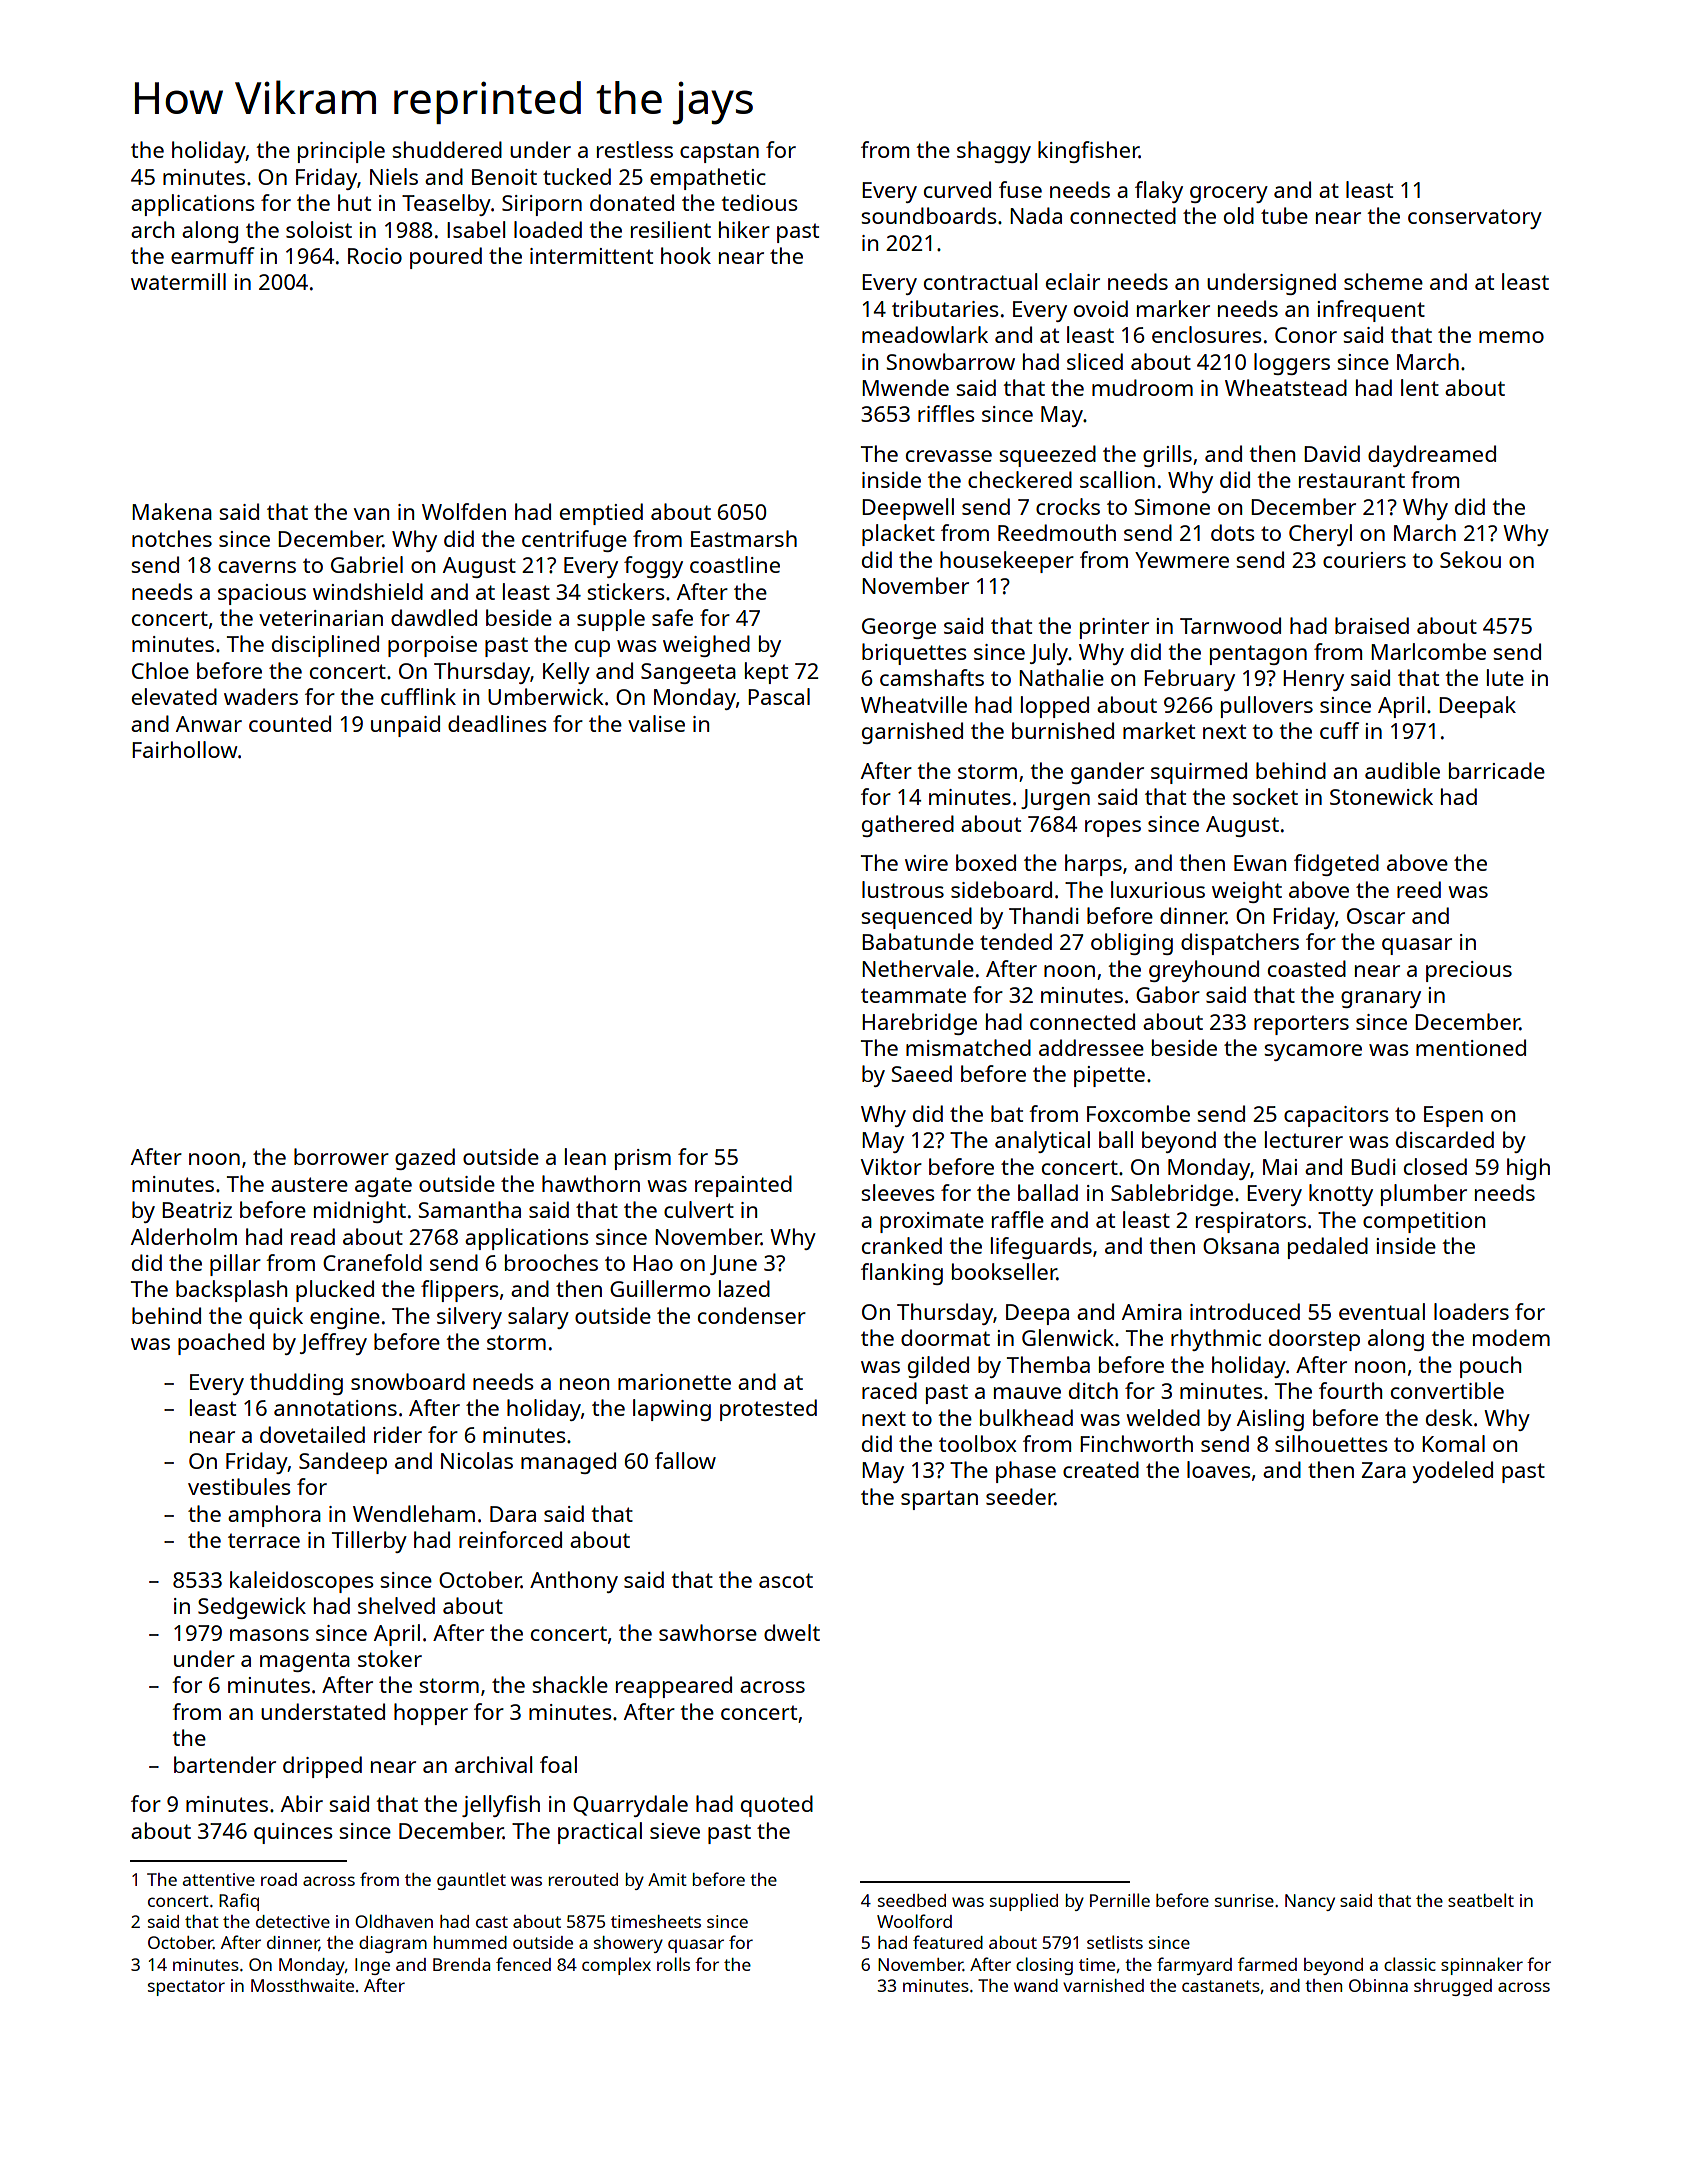  What do you see at coordinates (635, 149) in the screenshot?
I see `restless` at bounding box center [635, 149].
